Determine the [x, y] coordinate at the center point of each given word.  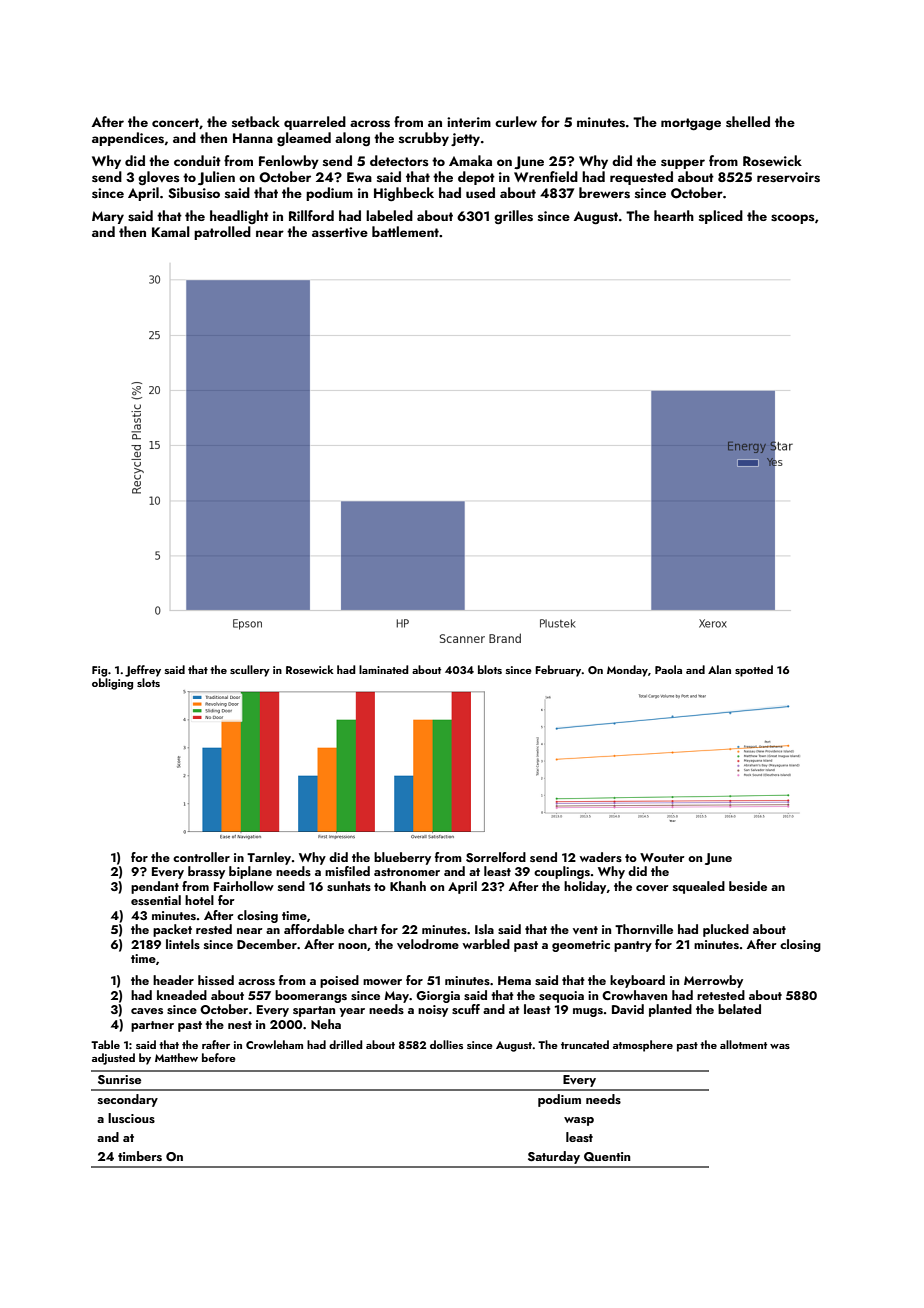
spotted [754, 671]
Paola [668, 669]
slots [148, 682]
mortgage [691, 124]
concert [175, 122]
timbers [140, 1156]
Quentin [607, 1157]
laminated [384, 669]
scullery [250, 671]
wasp [579, 1121]
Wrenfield [546, 176]
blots [490, 669]
